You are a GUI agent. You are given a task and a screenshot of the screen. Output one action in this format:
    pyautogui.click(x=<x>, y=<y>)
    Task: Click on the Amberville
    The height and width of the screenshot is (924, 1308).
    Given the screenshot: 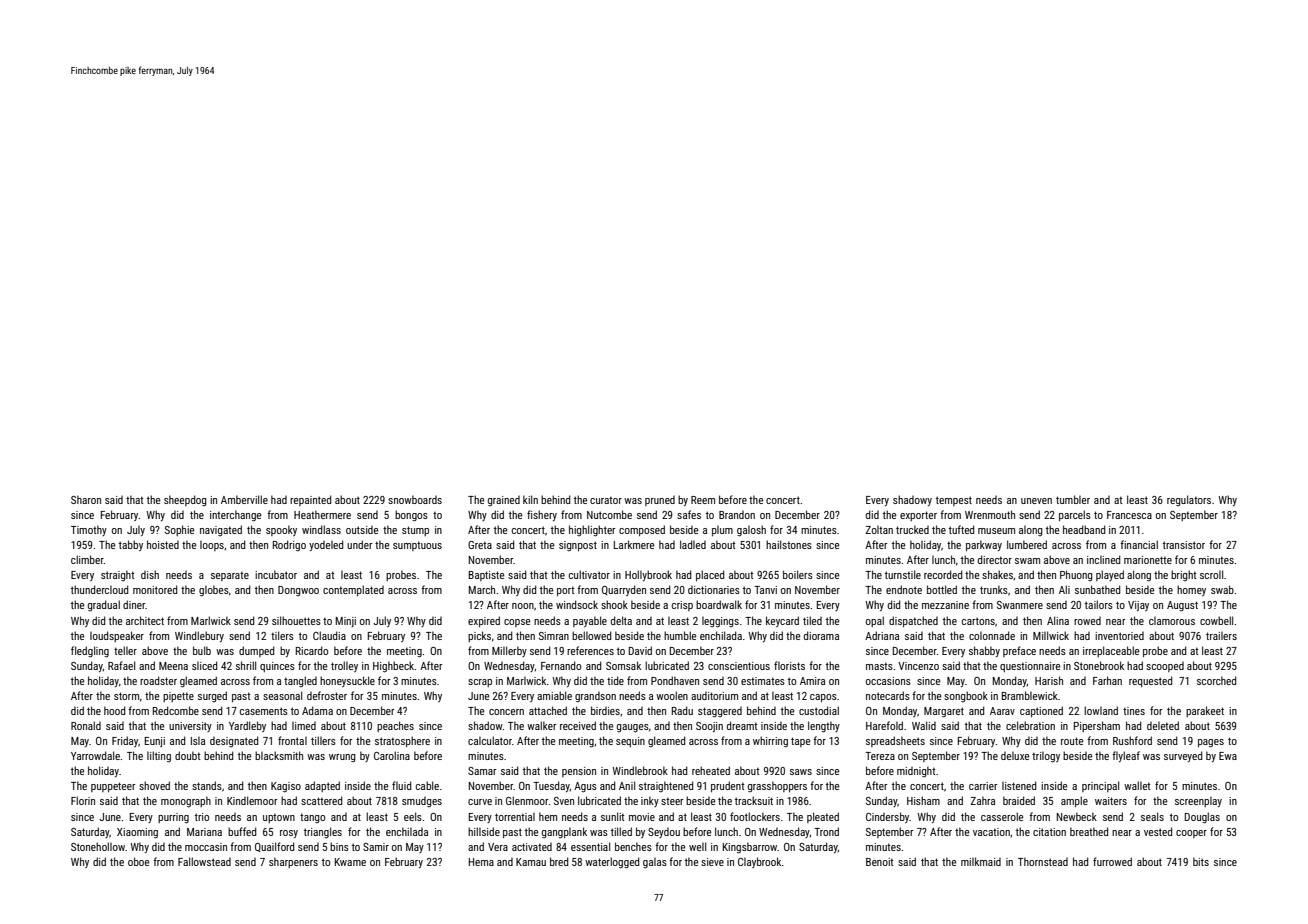 What is the action you would take?
    pyautogui.click(x=244, y=499)
